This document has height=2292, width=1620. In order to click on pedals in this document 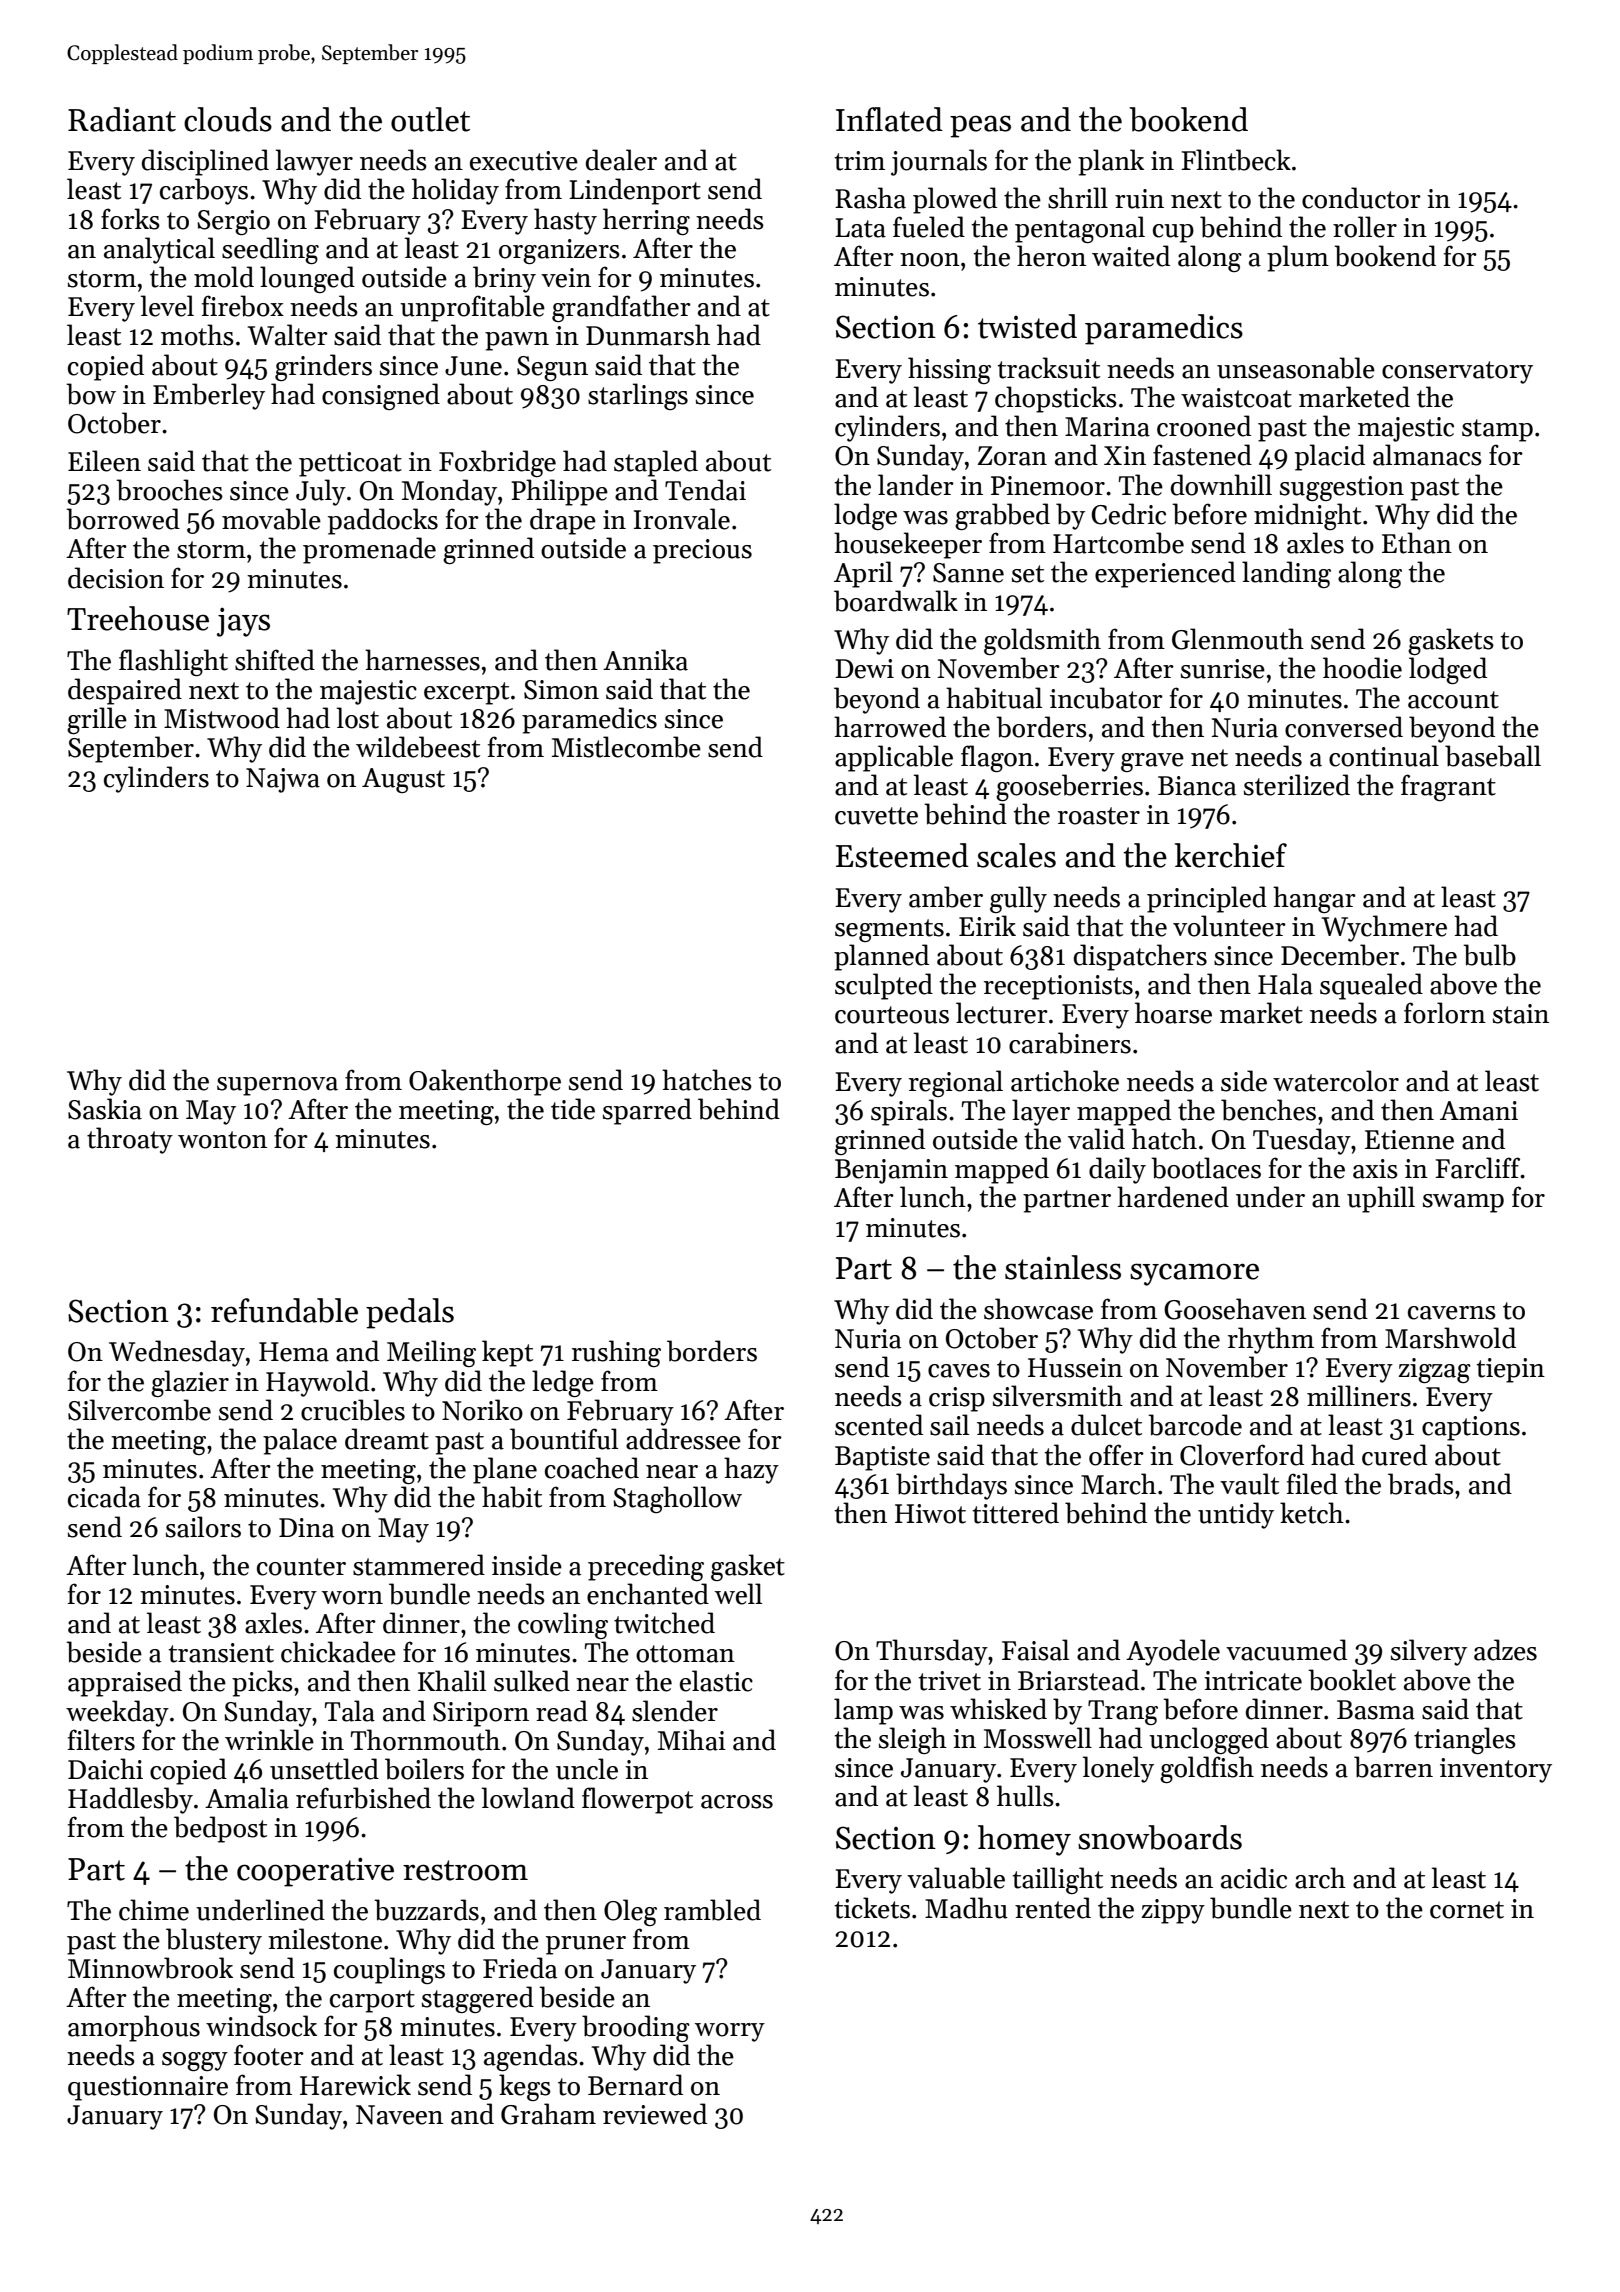, I will do `click(410, 1313)`.
